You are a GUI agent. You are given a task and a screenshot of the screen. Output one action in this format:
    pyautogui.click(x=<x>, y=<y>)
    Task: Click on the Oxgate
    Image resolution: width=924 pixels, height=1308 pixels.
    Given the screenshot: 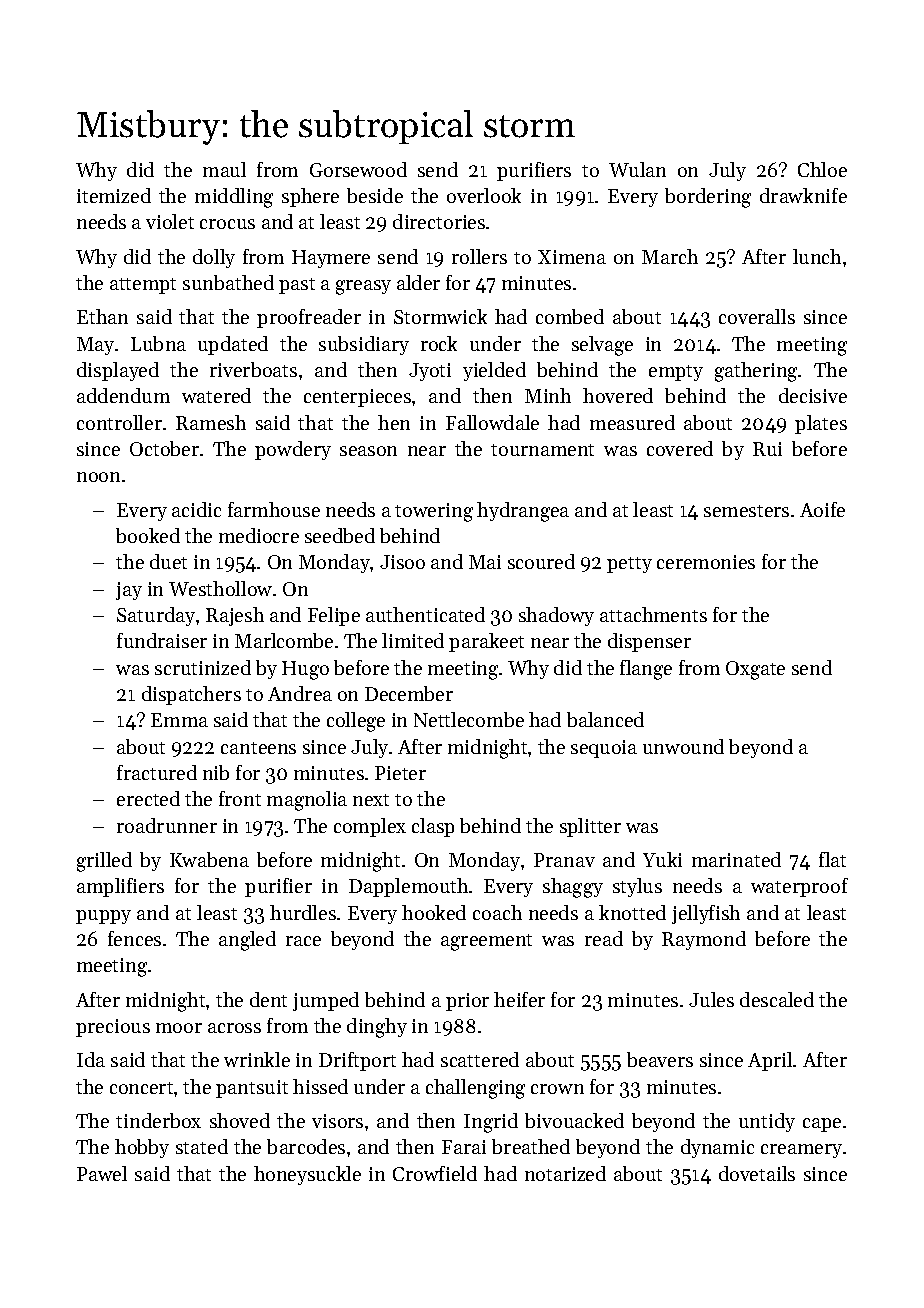 What is the action you would take?
    pyautogui.click(x=755, y=670)
